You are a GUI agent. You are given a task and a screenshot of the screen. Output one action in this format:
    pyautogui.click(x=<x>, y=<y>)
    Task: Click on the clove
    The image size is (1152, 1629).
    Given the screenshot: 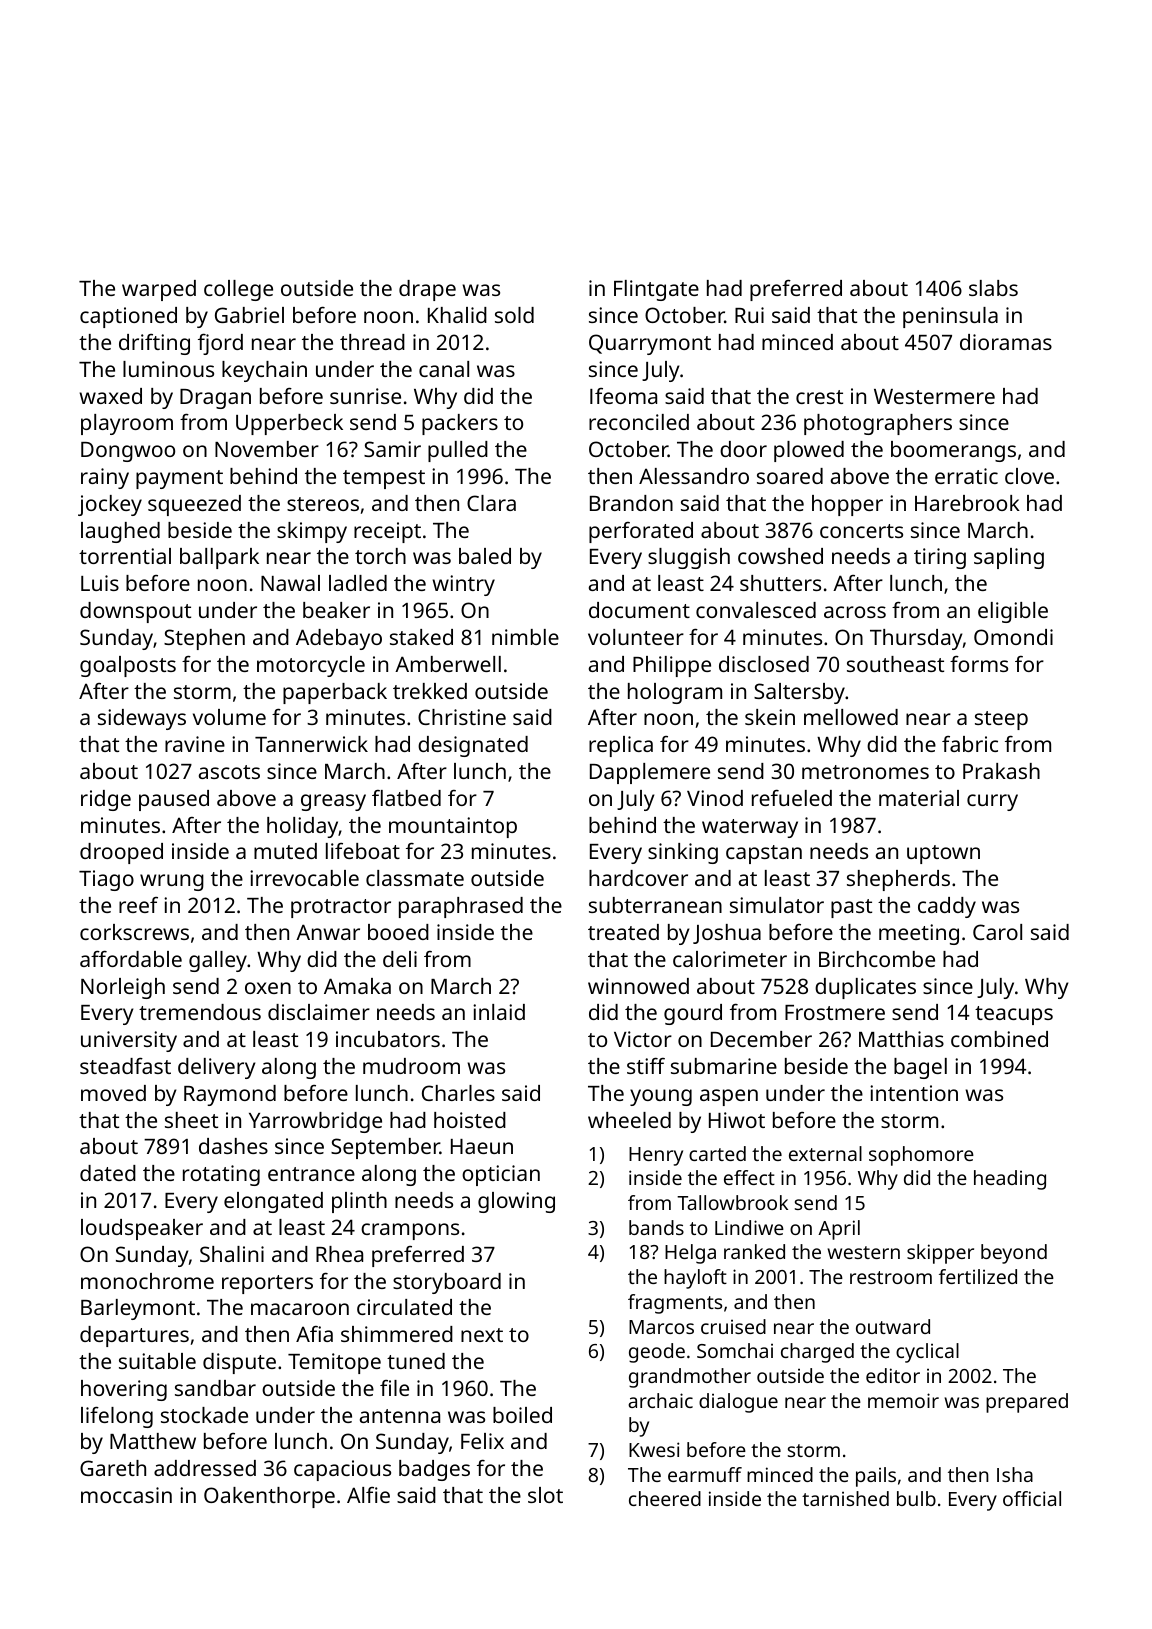 What is the action you would take?
    pyautogui.click(x=1029, y=476)
